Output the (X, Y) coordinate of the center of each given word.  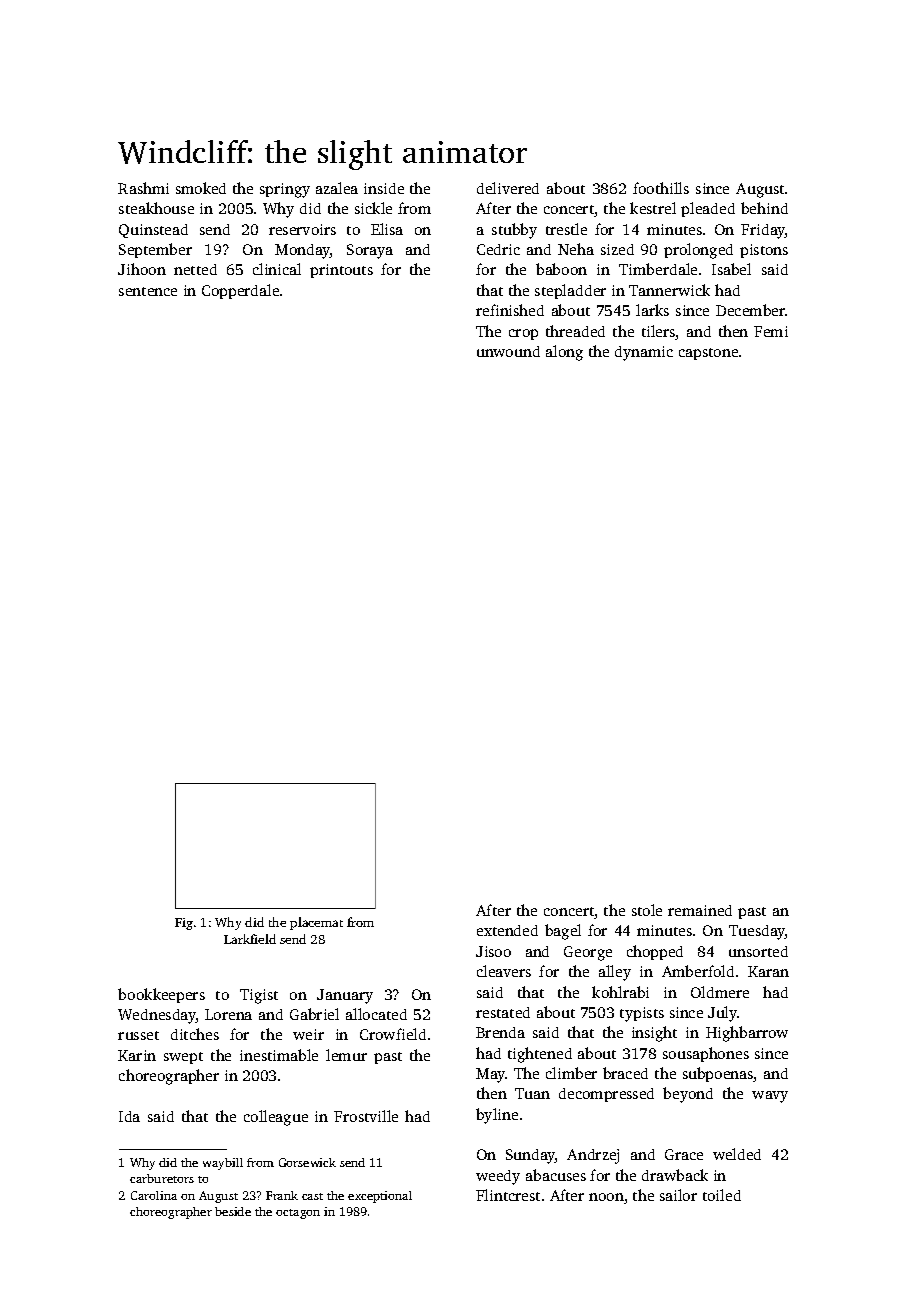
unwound (508, 351)
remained (700, 910)
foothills (661, 188)
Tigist (259, 996)
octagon (298, 1214)
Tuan (532, 1093)
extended (507, 930)
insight (654, 1034)
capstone (708, 354)
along (564, 353)
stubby (514, 231)
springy (285, 190)
